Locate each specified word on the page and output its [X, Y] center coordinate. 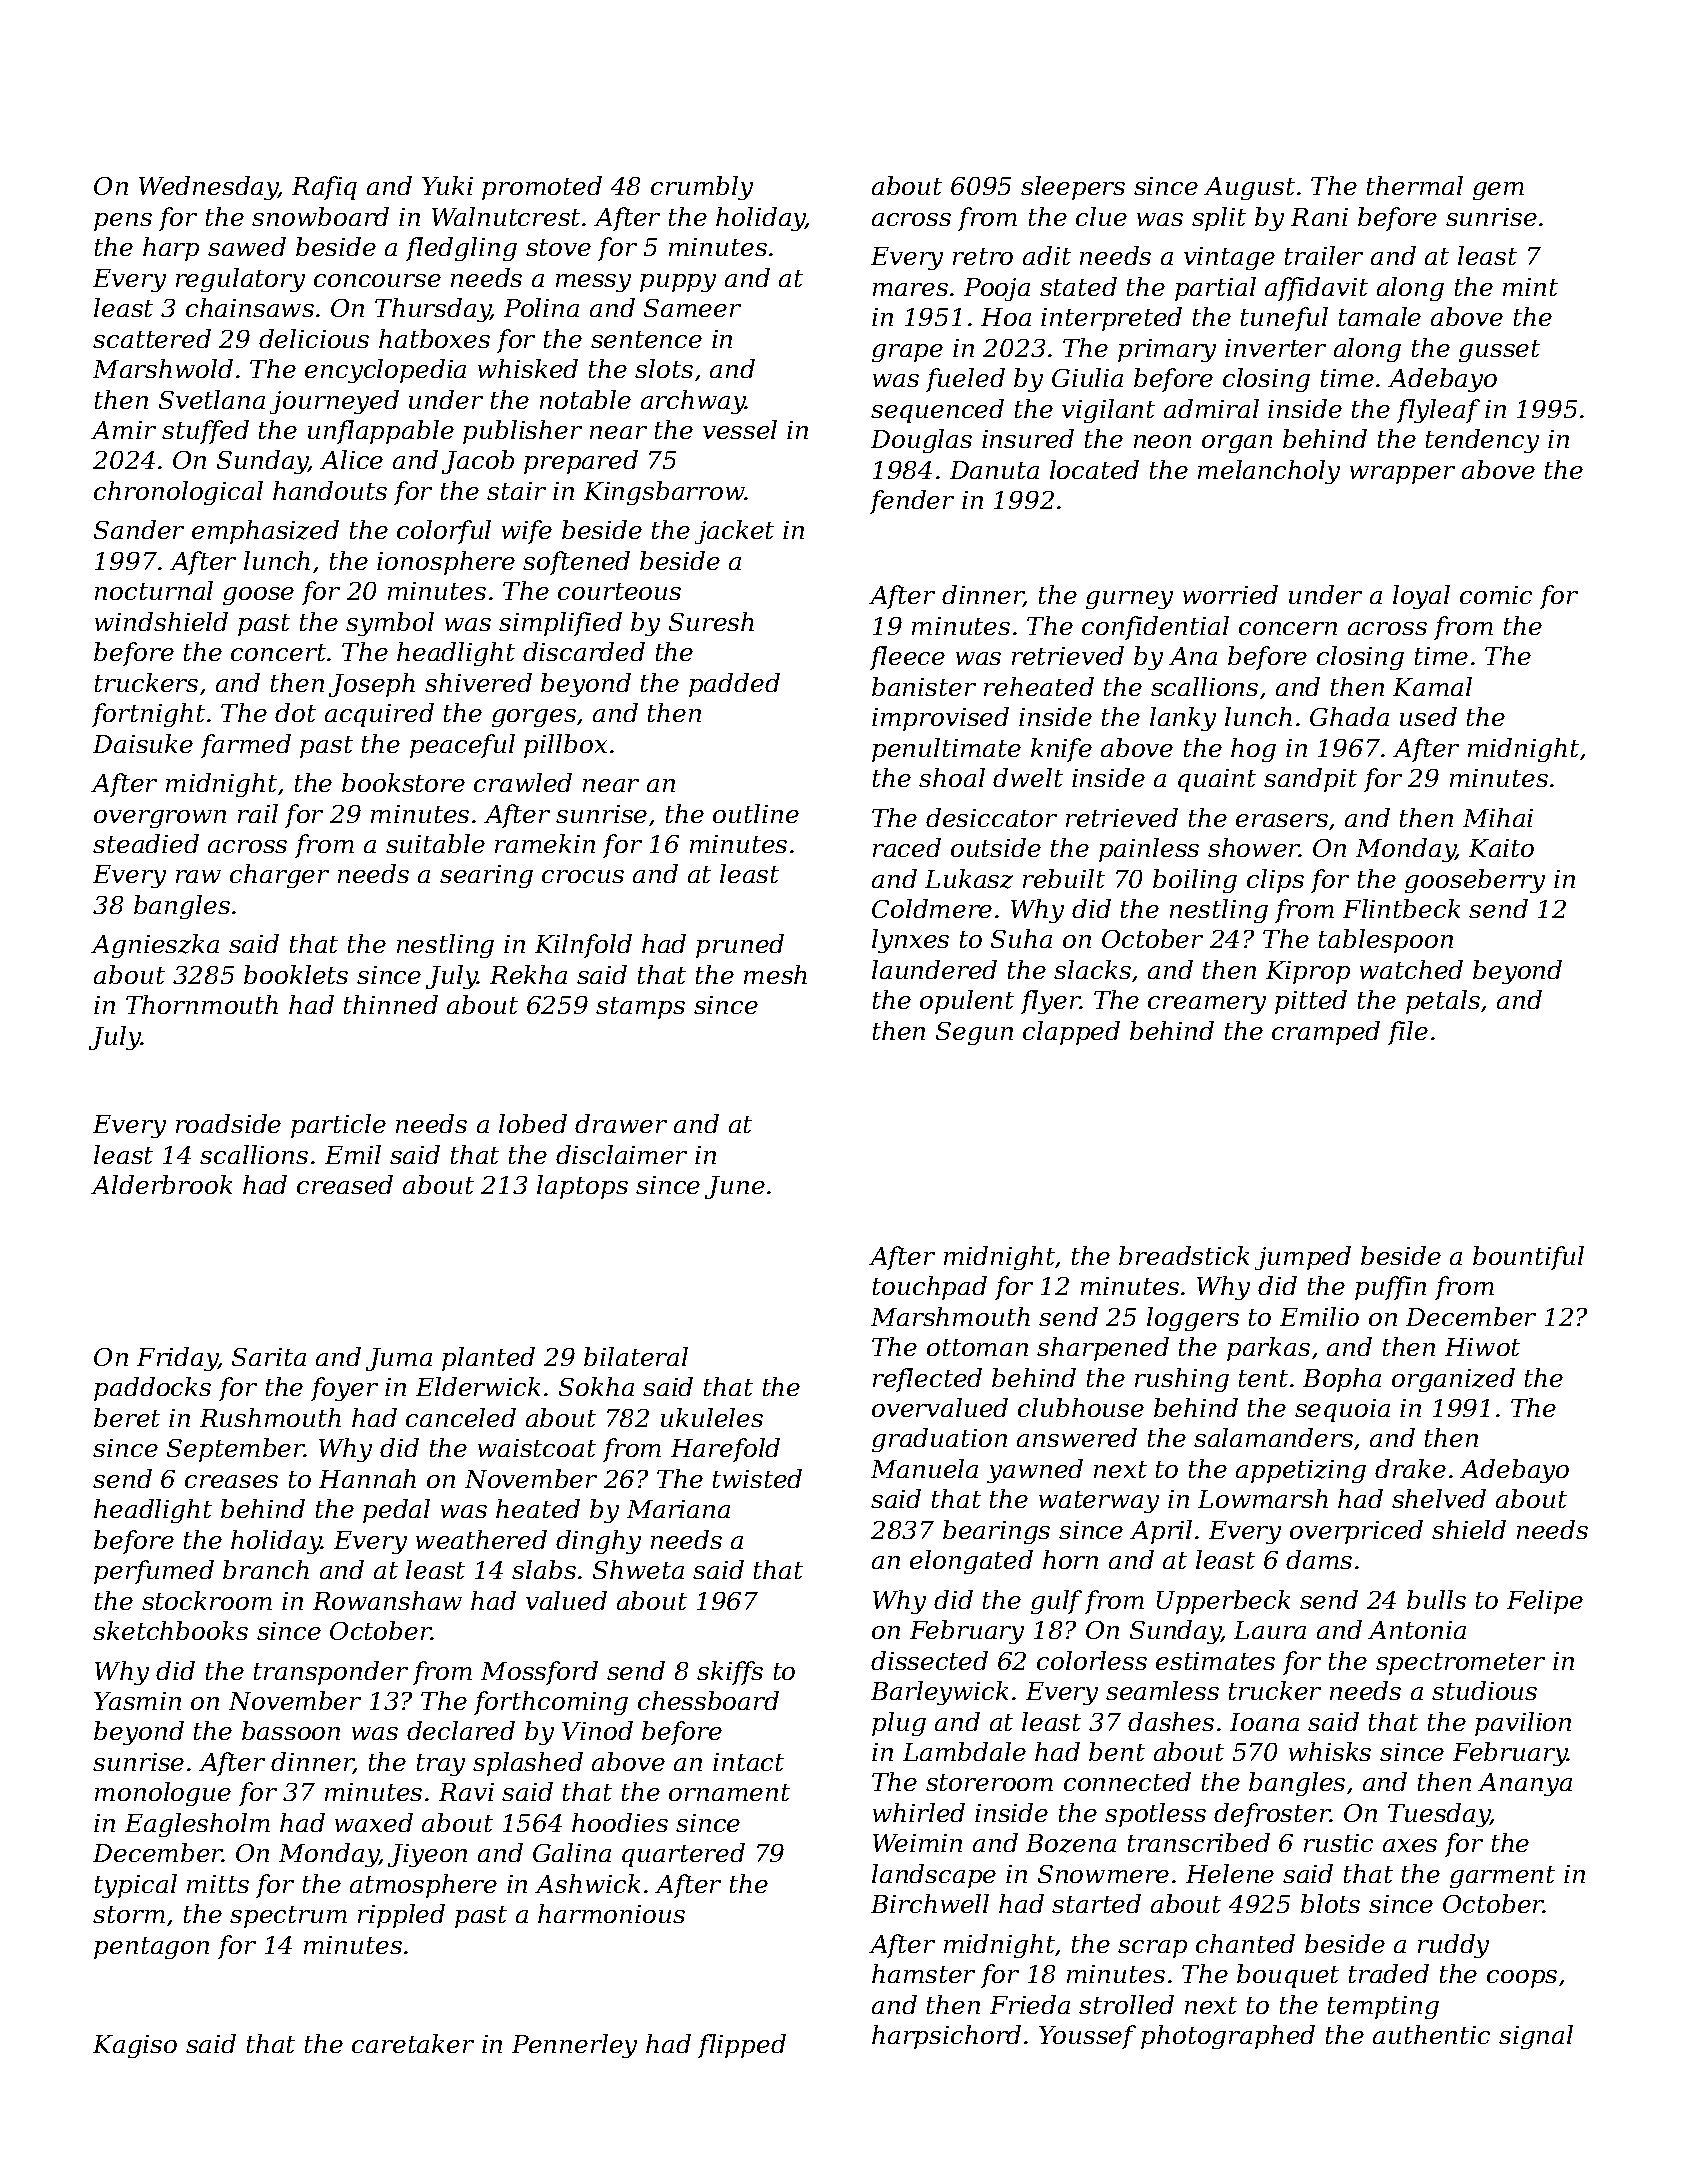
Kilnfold [583, 946]
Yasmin [137, 1701]
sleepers [1073, 188]
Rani [1319, 217]
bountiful [1528, 1258]
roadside [228, 1123]
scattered [152, 338]
